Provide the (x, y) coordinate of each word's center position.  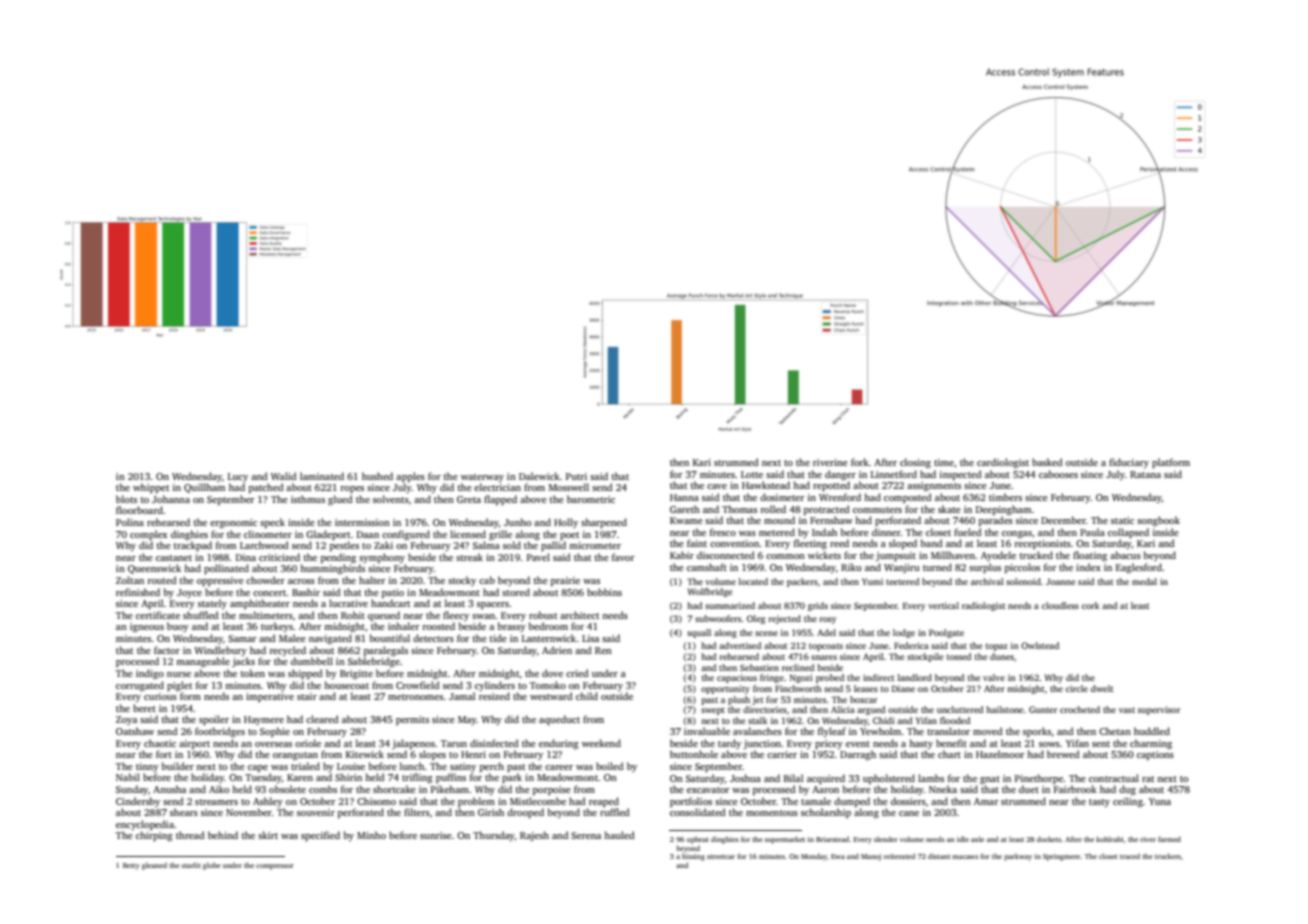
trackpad (193, 546)
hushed (377, 476)
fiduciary (1129, 463)
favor (623, 557)
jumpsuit (896, 556)
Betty (131, 866)
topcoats (826, 647)
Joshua (745, 778)
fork (860, 462)
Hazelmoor (1000, 754)
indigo (150, 674)
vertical (943, 605)
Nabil (128, 777)
